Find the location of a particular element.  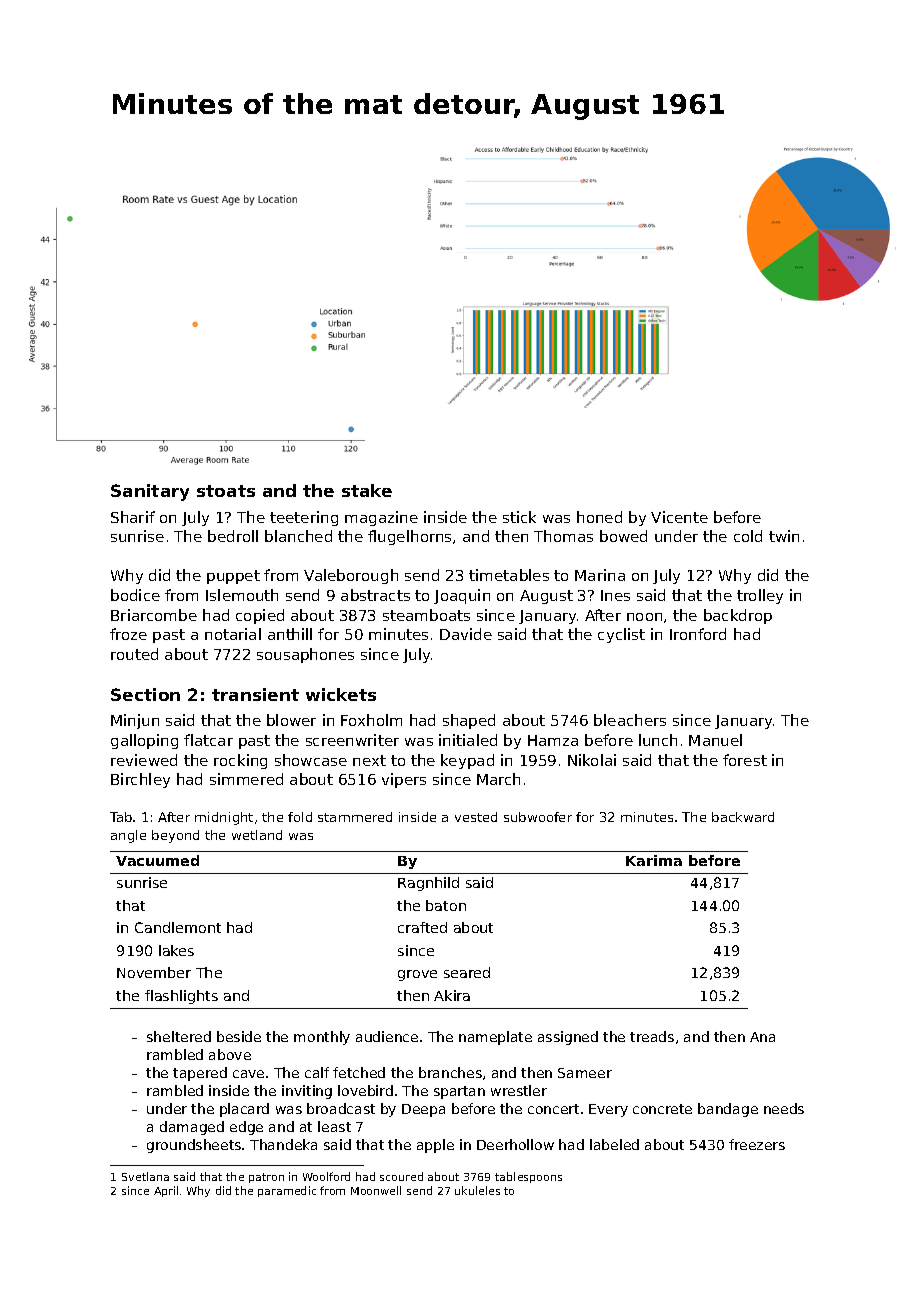

Karima is located at coordinates (654, 860).
